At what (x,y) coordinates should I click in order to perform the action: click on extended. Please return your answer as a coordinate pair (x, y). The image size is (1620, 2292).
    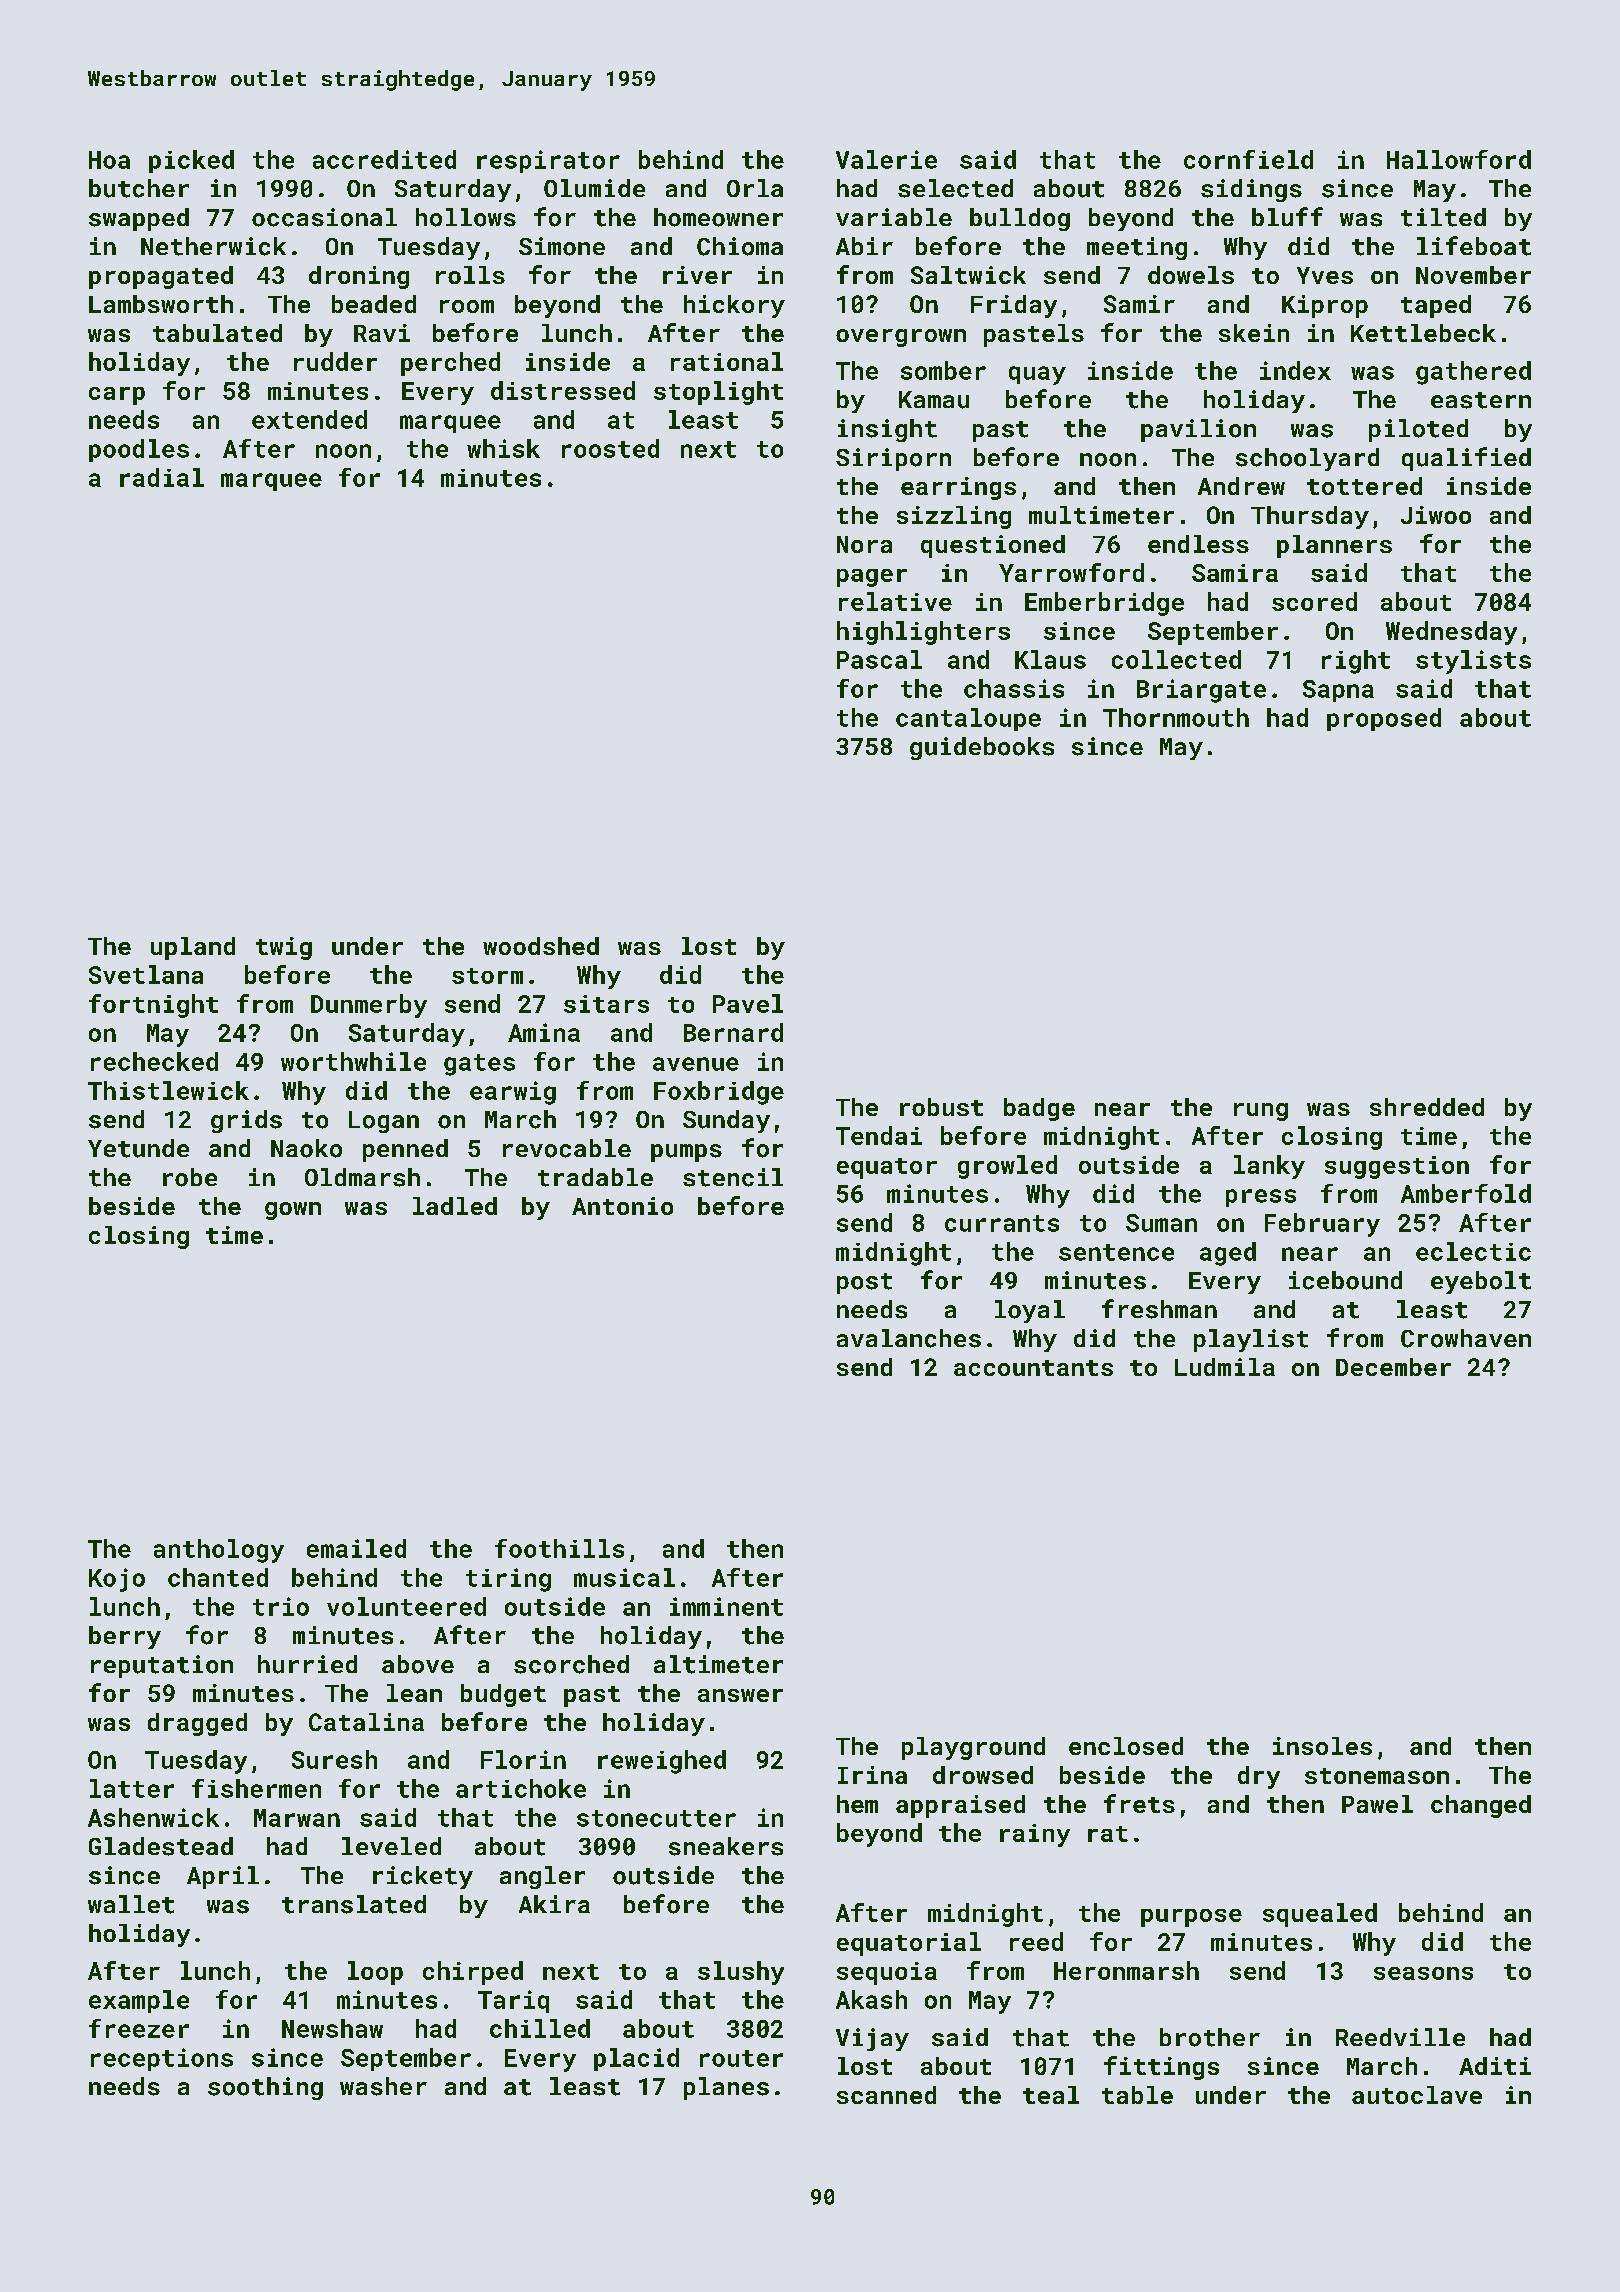
    Looking at the image, I should click on (309, 419).
